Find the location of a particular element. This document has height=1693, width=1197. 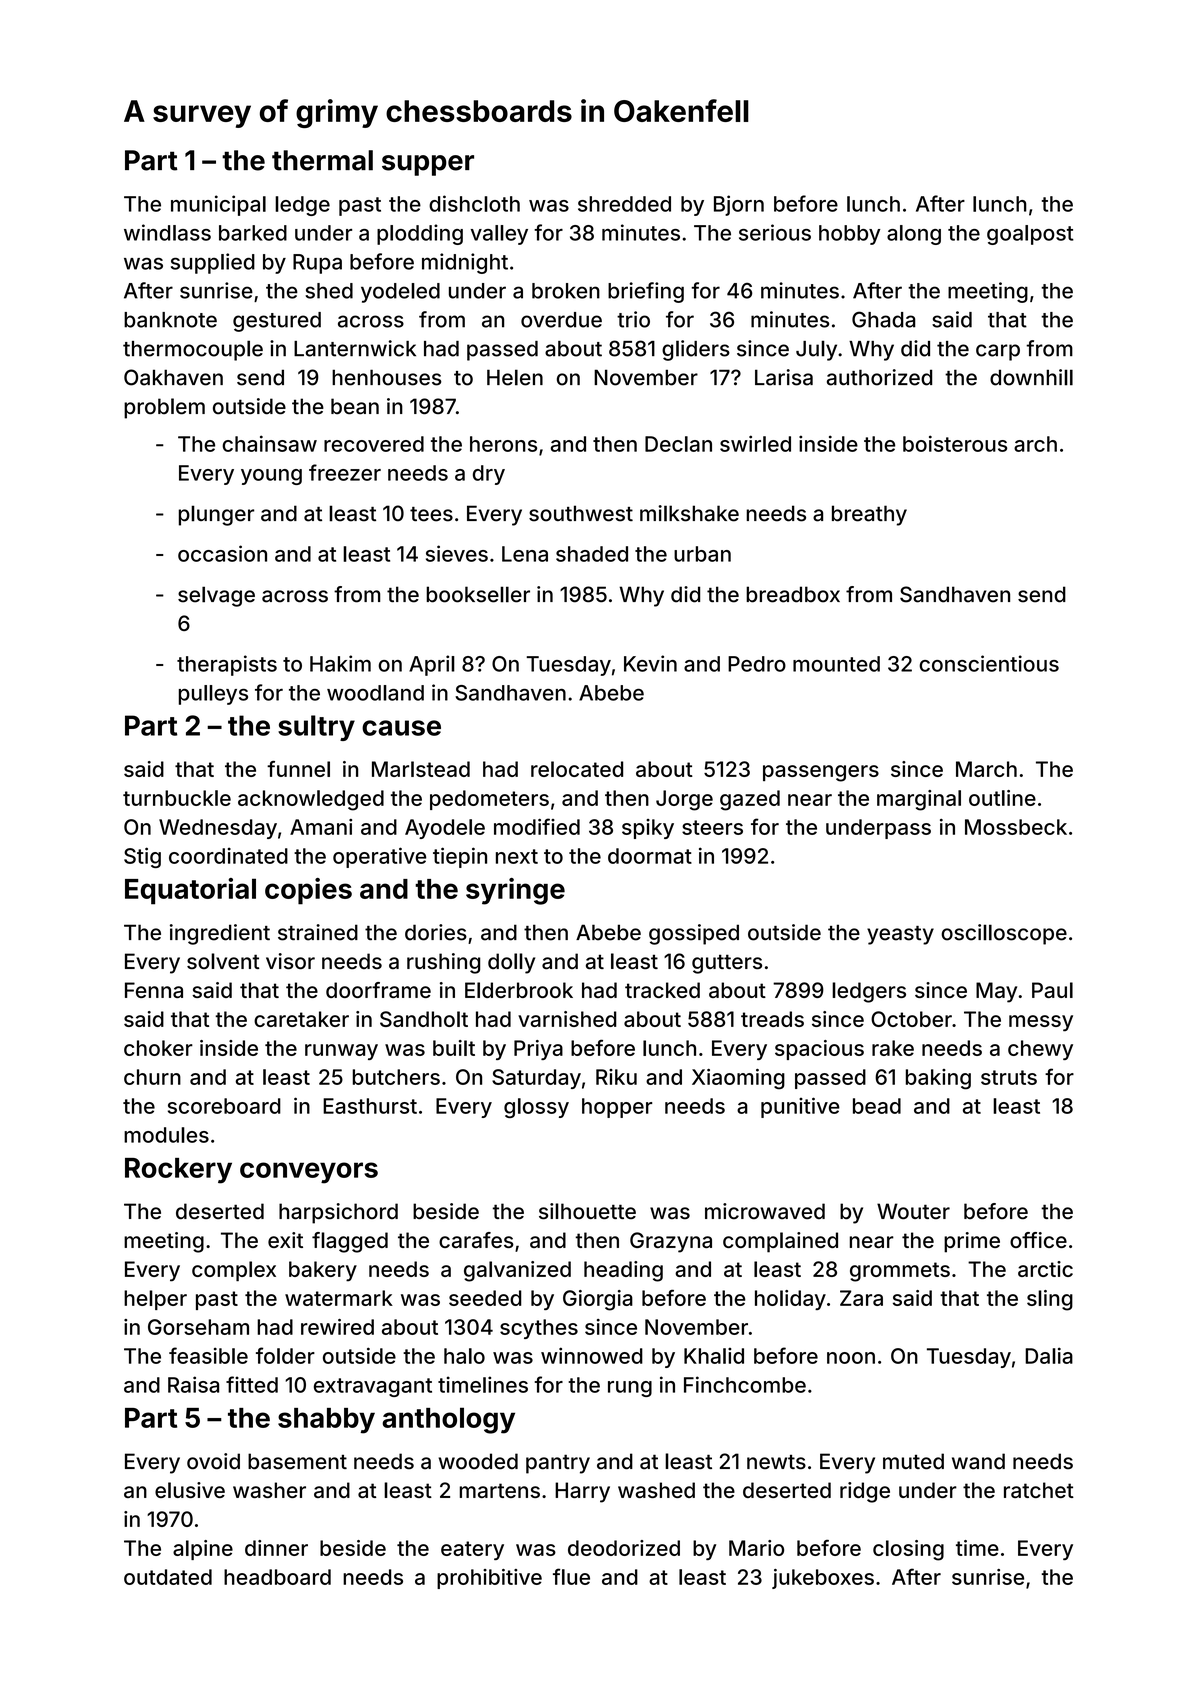

yodeled is located at coordinates (400, 293).
